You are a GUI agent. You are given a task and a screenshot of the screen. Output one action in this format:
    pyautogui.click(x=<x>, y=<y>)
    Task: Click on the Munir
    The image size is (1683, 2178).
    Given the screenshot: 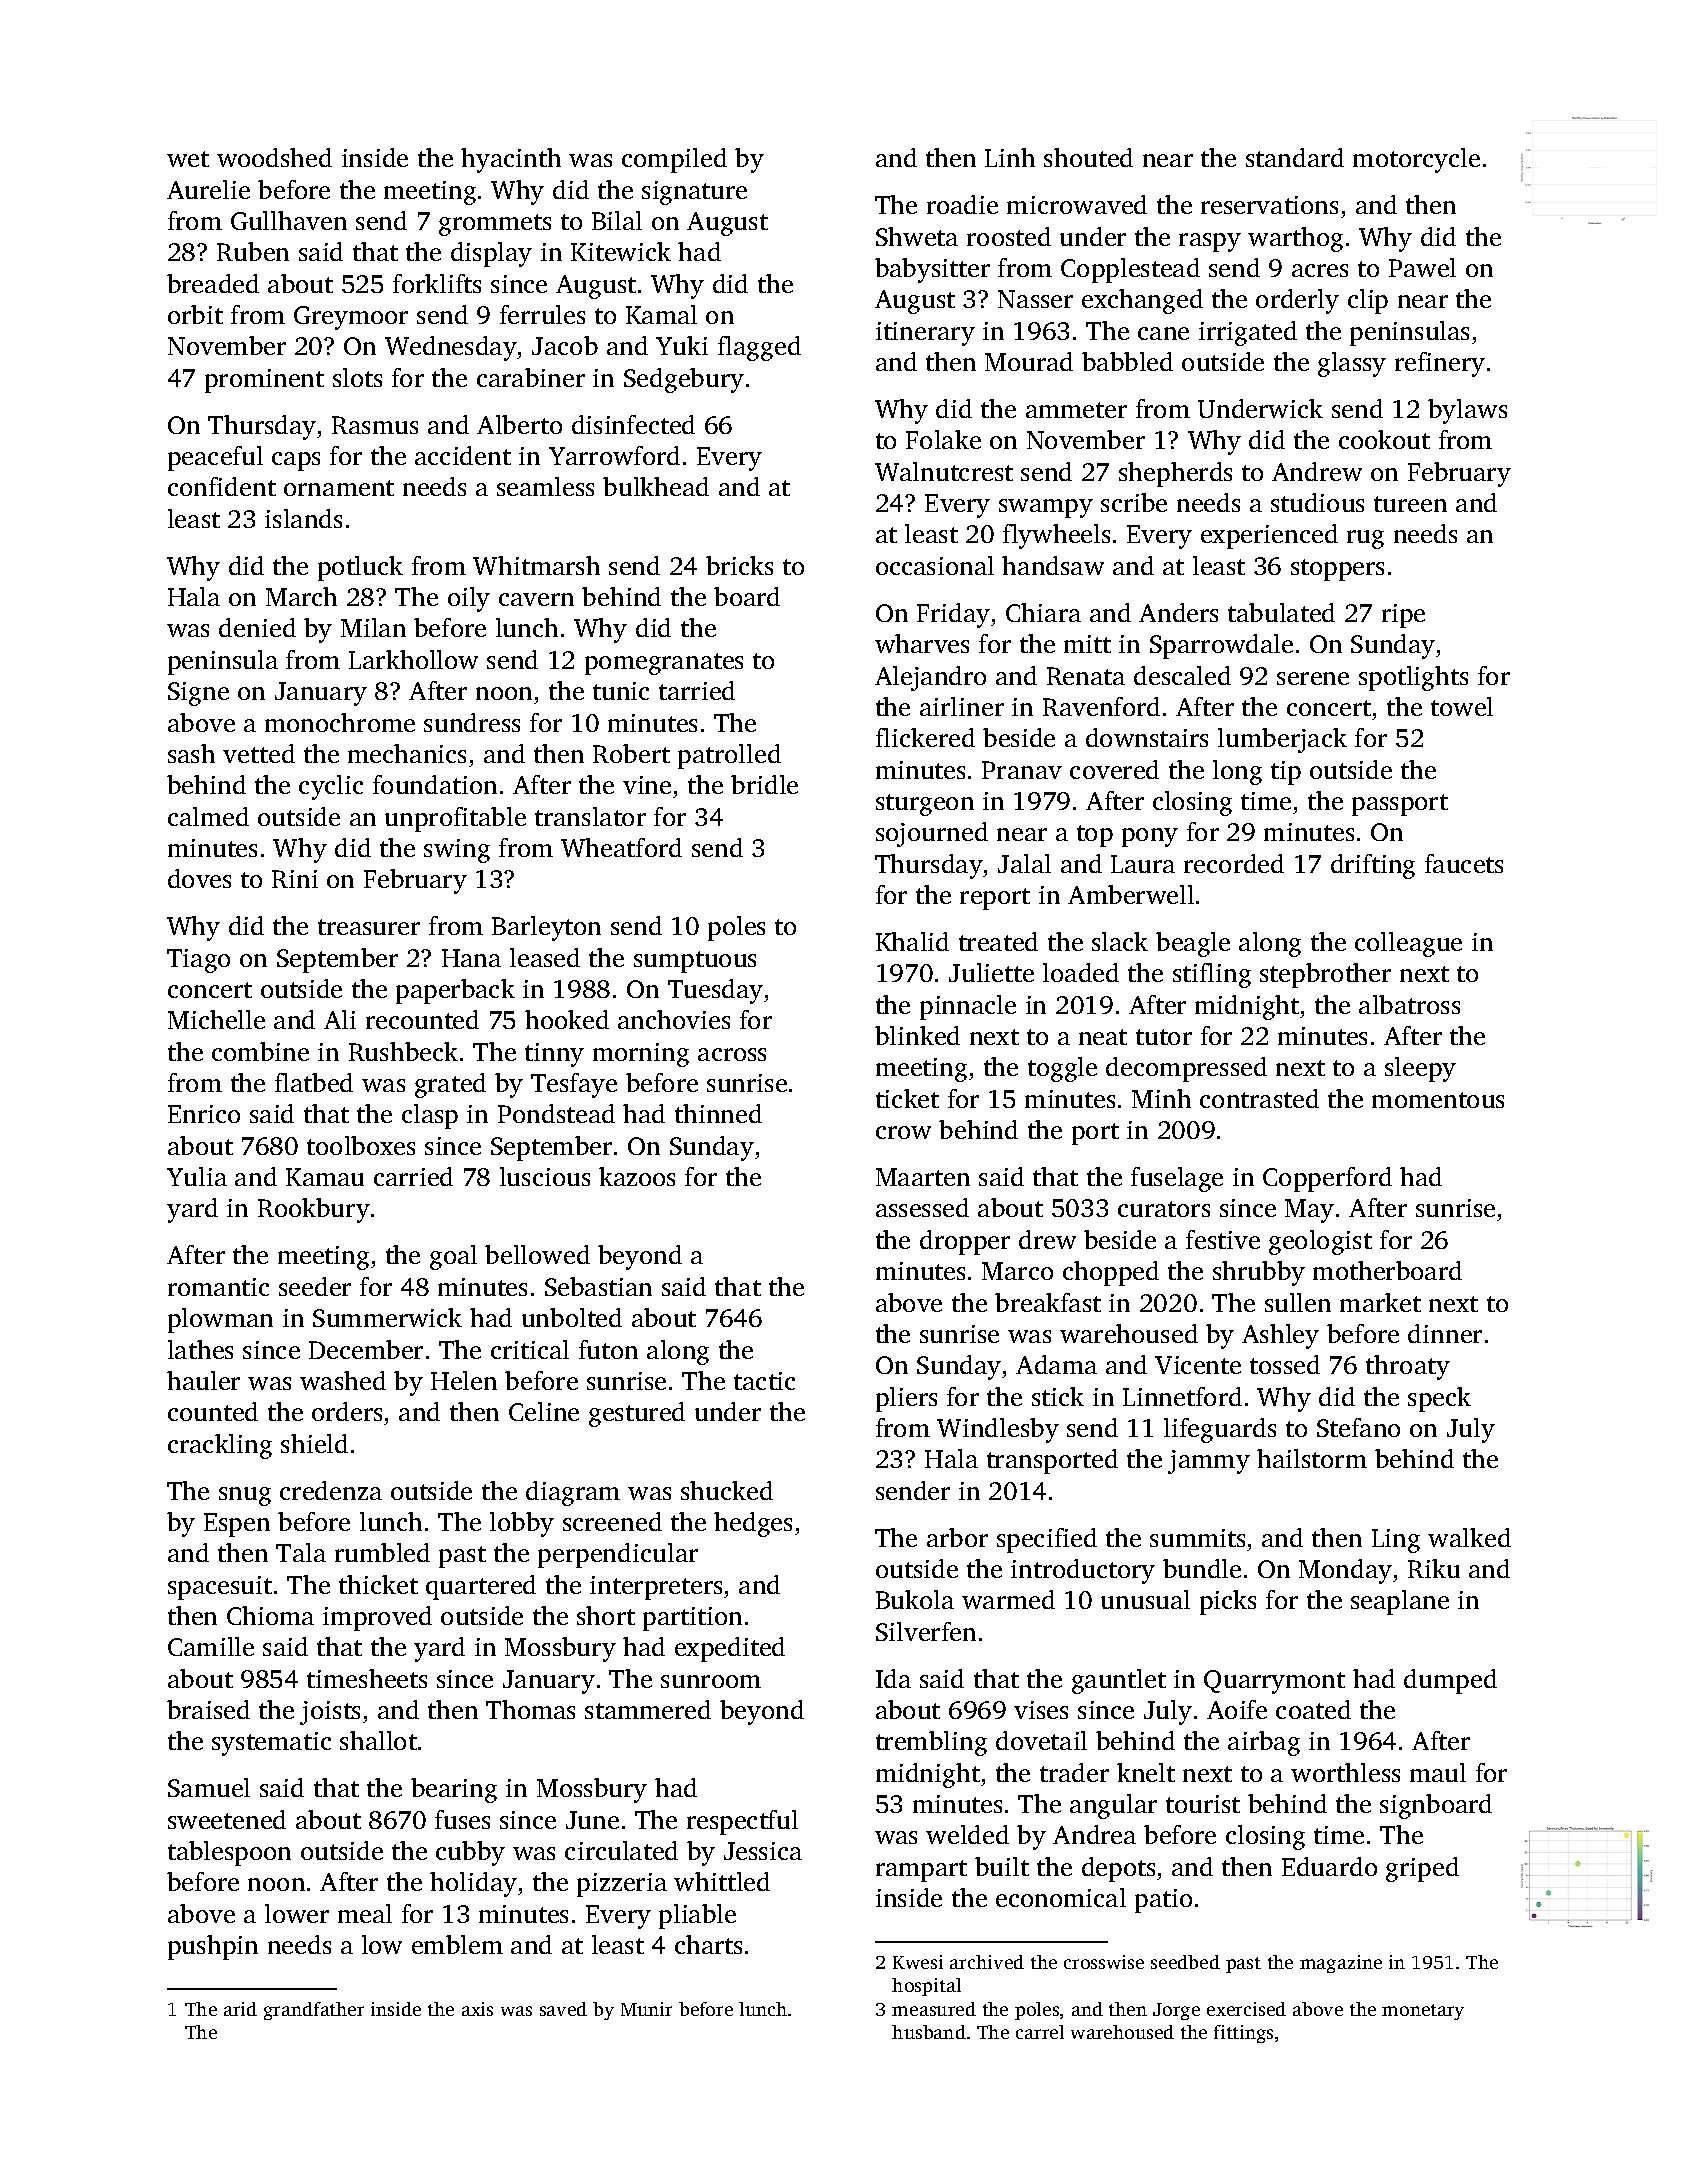 What is the action you would take?
    pyautogui.click(x=646, y=2009)
